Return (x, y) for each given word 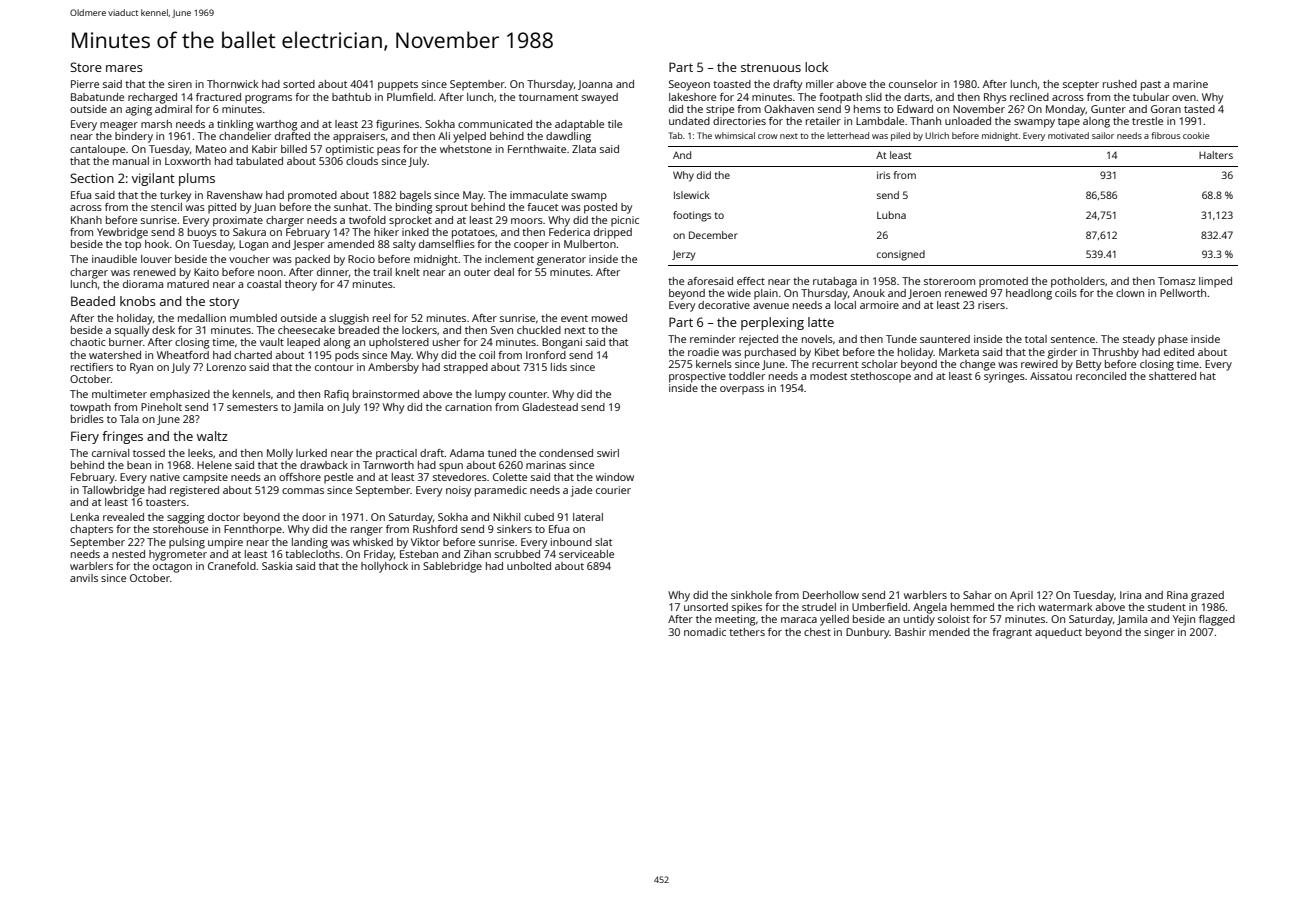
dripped (613, 233)
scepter (1081, 86)
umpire (225, 543)
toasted (732, 84)
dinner (333, 272)
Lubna (891, 215)
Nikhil (506, 517)
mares (124, 68)
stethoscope (881, 377)
